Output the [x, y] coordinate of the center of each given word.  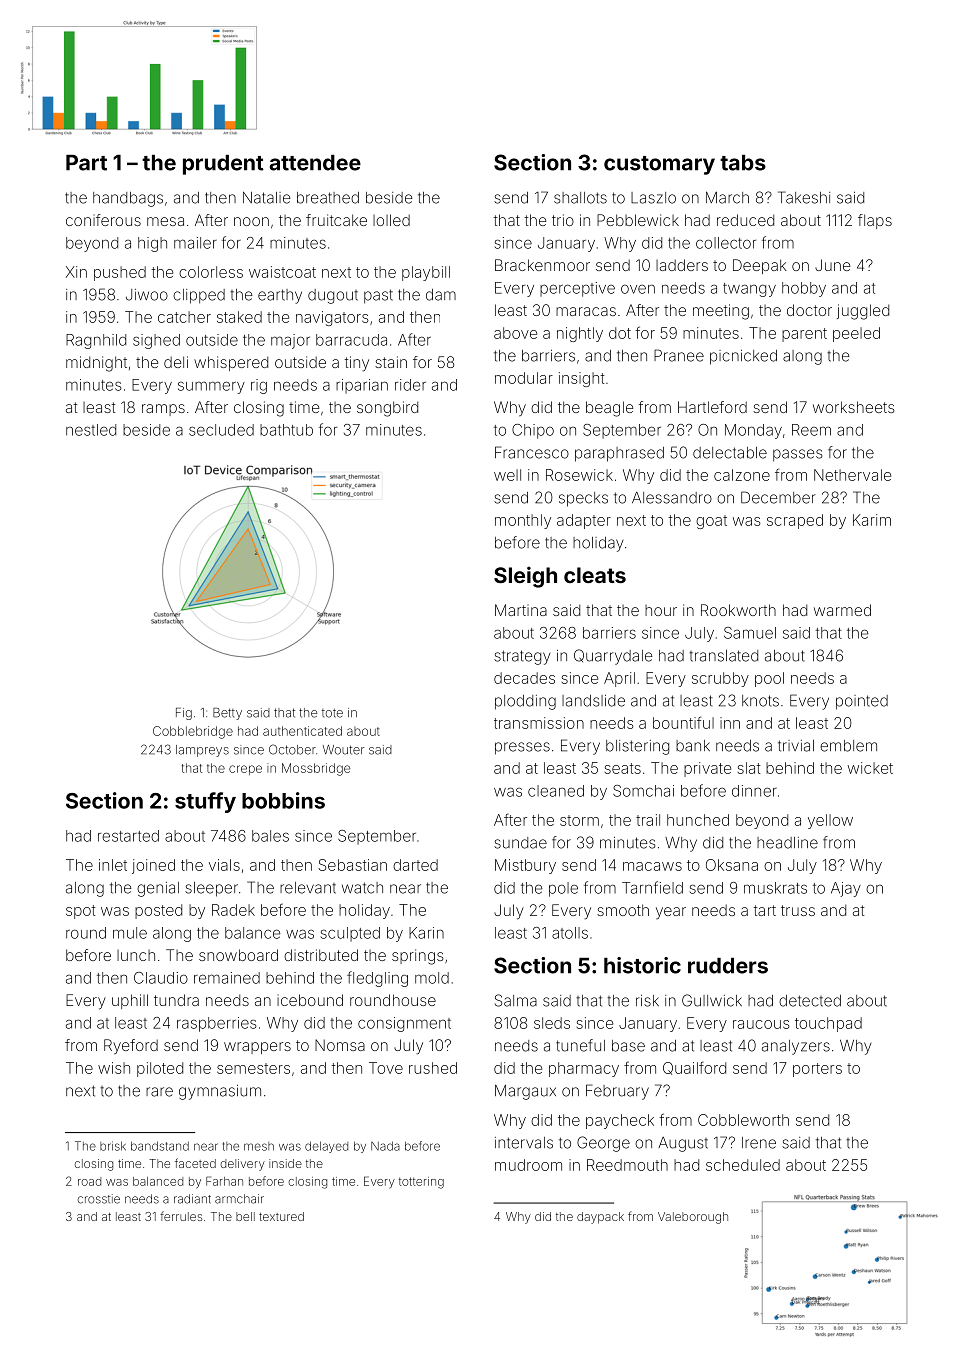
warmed [842, 610]
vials [224, 865]
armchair [239, 1199]
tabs [743, 163]
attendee [315, 163]
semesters [253, 1068]
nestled [91, 430]
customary [659, 165]
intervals [524, 1143]
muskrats [775, 888]
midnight [96, 364]
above [515, 333]
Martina [521, 610]
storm [579, 820]
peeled [856, 334]
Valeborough [693, 1218]
